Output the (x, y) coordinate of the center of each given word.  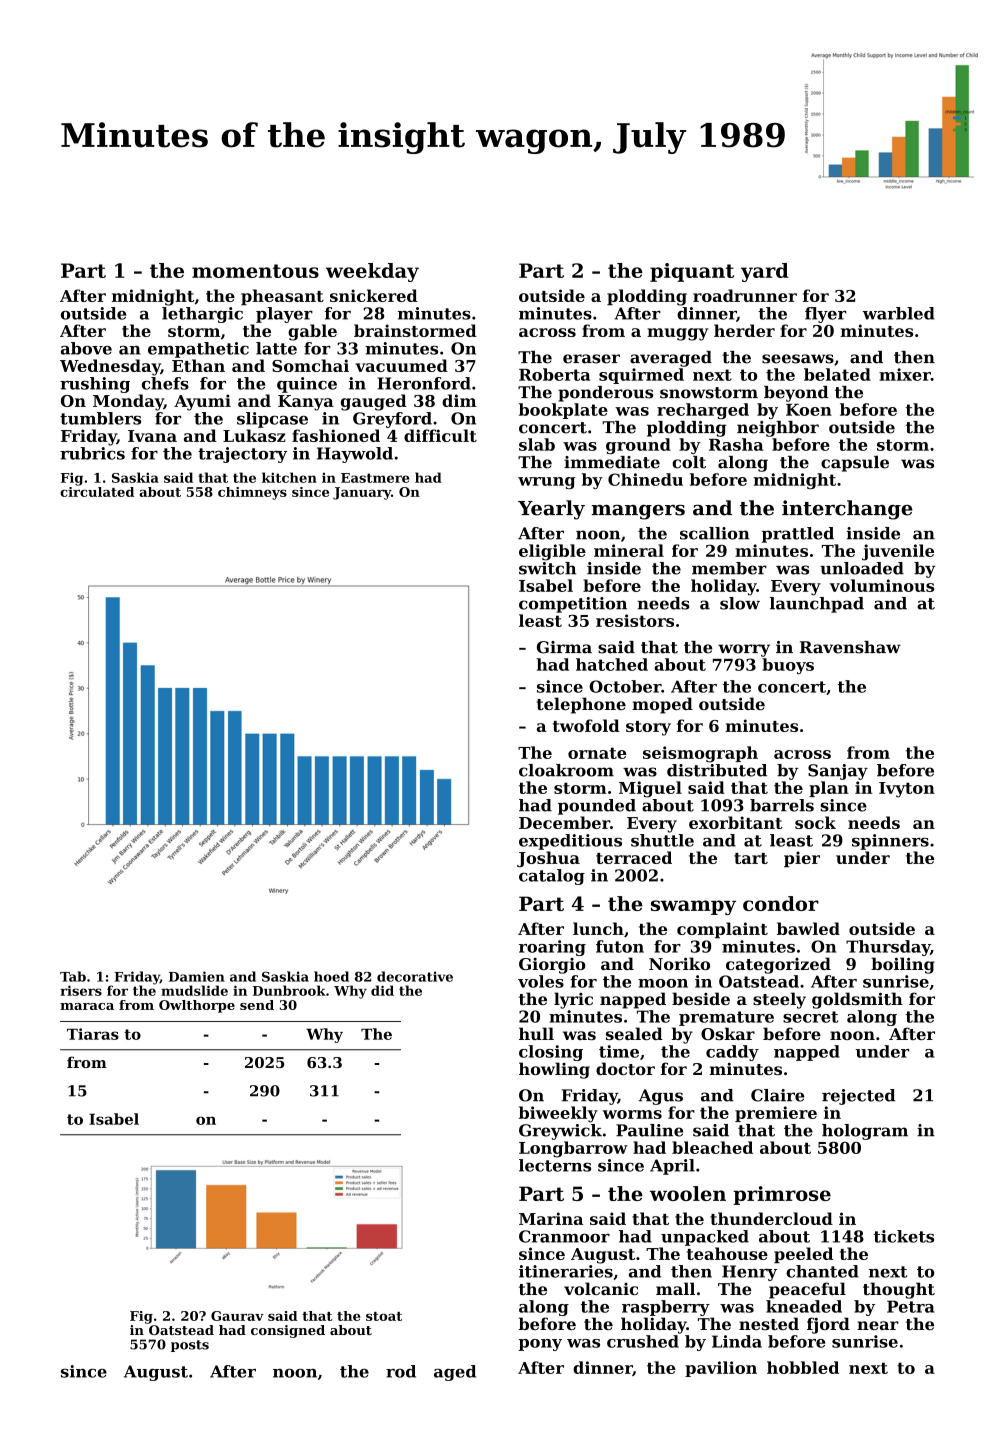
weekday (372, 272)
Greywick (560, 1132)
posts (190, 1346)
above (86, 348)
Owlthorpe (197, 1006)
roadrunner (745, 295)
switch (547, 568)
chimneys (252, 493)
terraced (634, 857)
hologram (865, 1132)
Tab (73, 976)
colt (689, 462)
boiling (903, 965)
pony (540, 1345)
